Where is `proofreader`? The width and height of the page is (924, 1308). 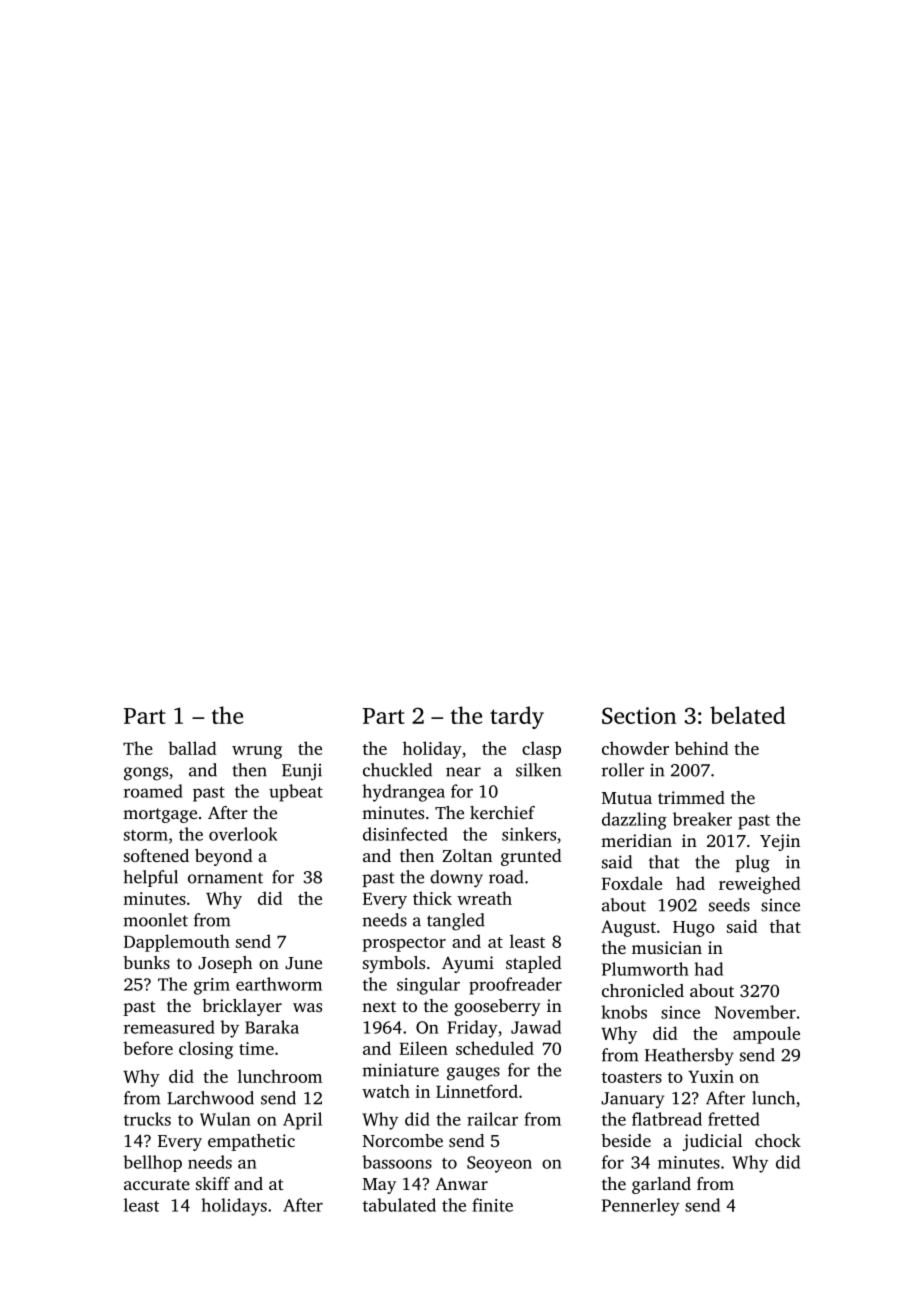 proofreader is located at coordinates (515, 986).
